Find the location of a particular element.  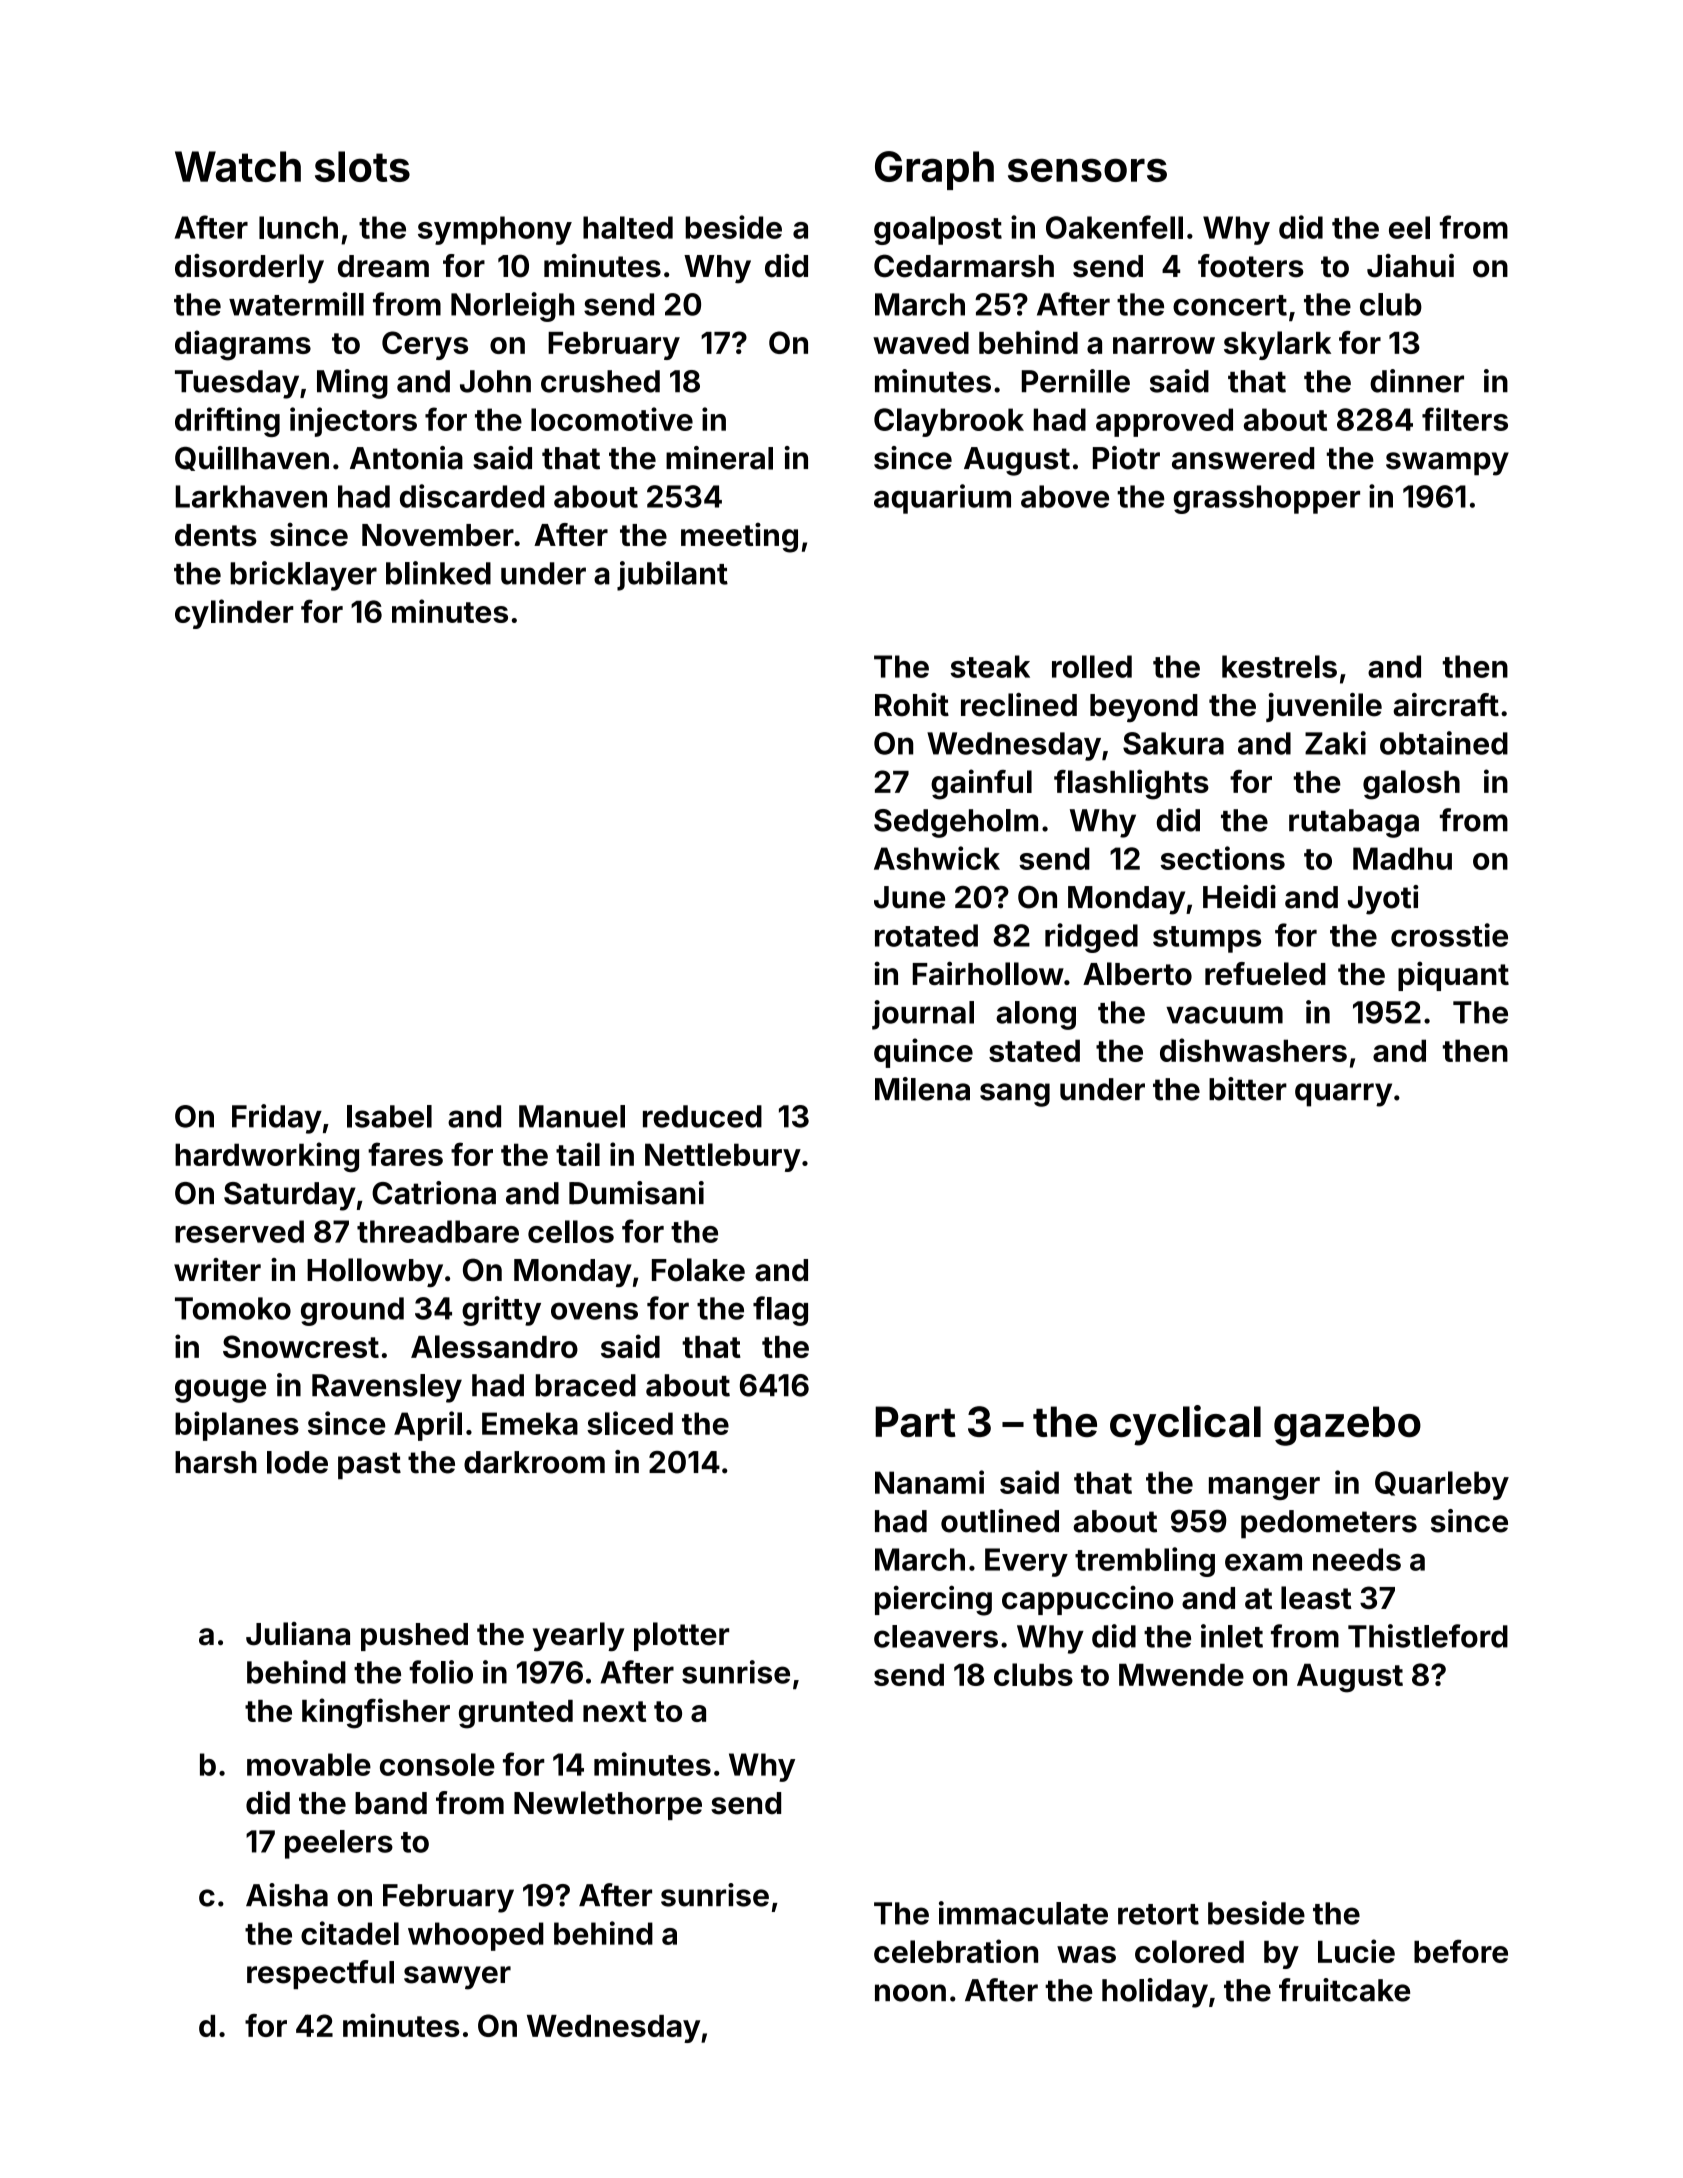

grasshopper is located at coordinates (1266, 499).
